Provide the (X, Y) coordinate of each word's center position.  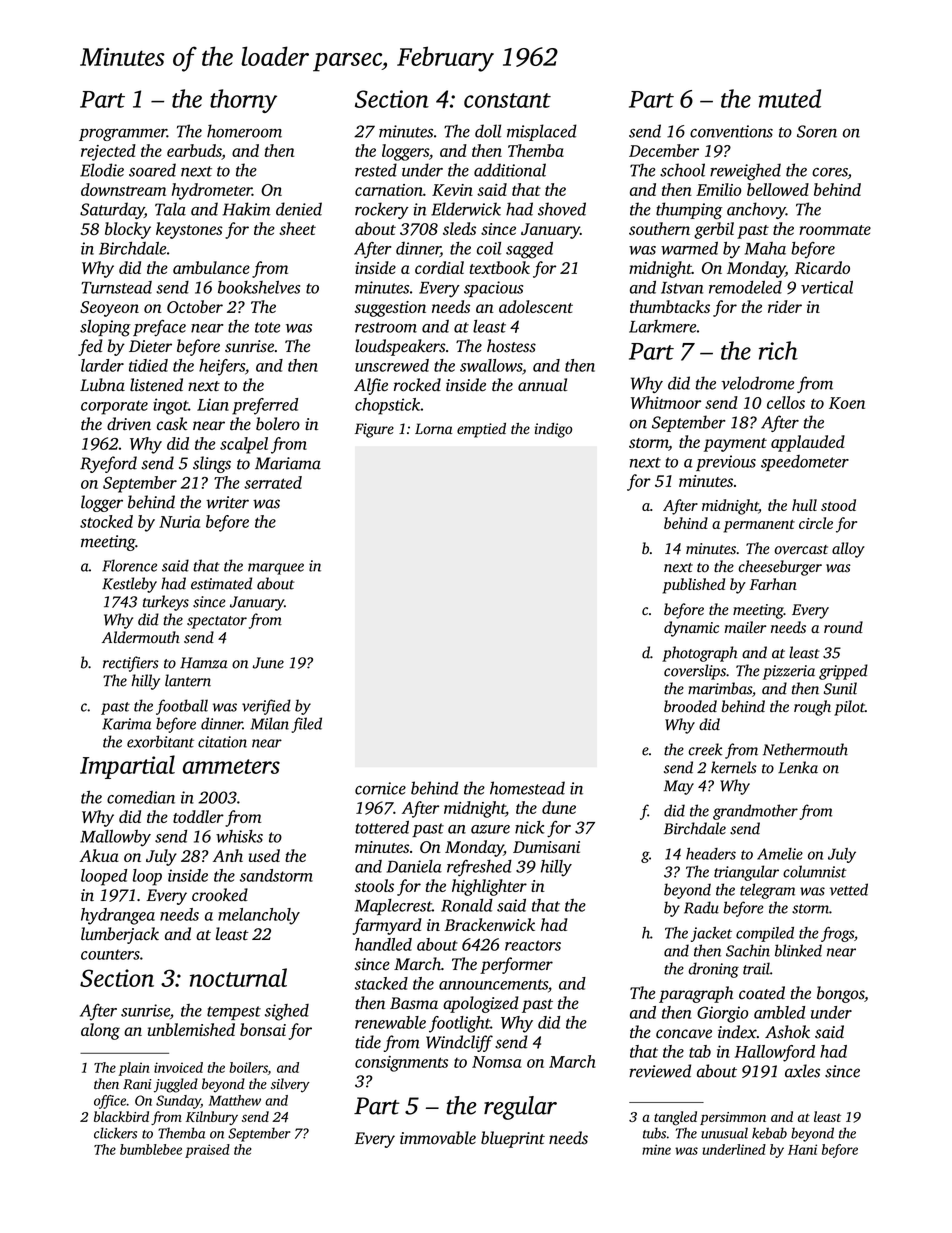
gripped (843, 672)
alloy (848, 550)
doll (488, 131)
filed (307, 725)
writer (227, 502)
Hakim (246, 209)
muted (790, 98)
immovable (438, 1138)
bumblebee (151, 1149)
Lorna (434, 429)
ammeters (231, 766)
